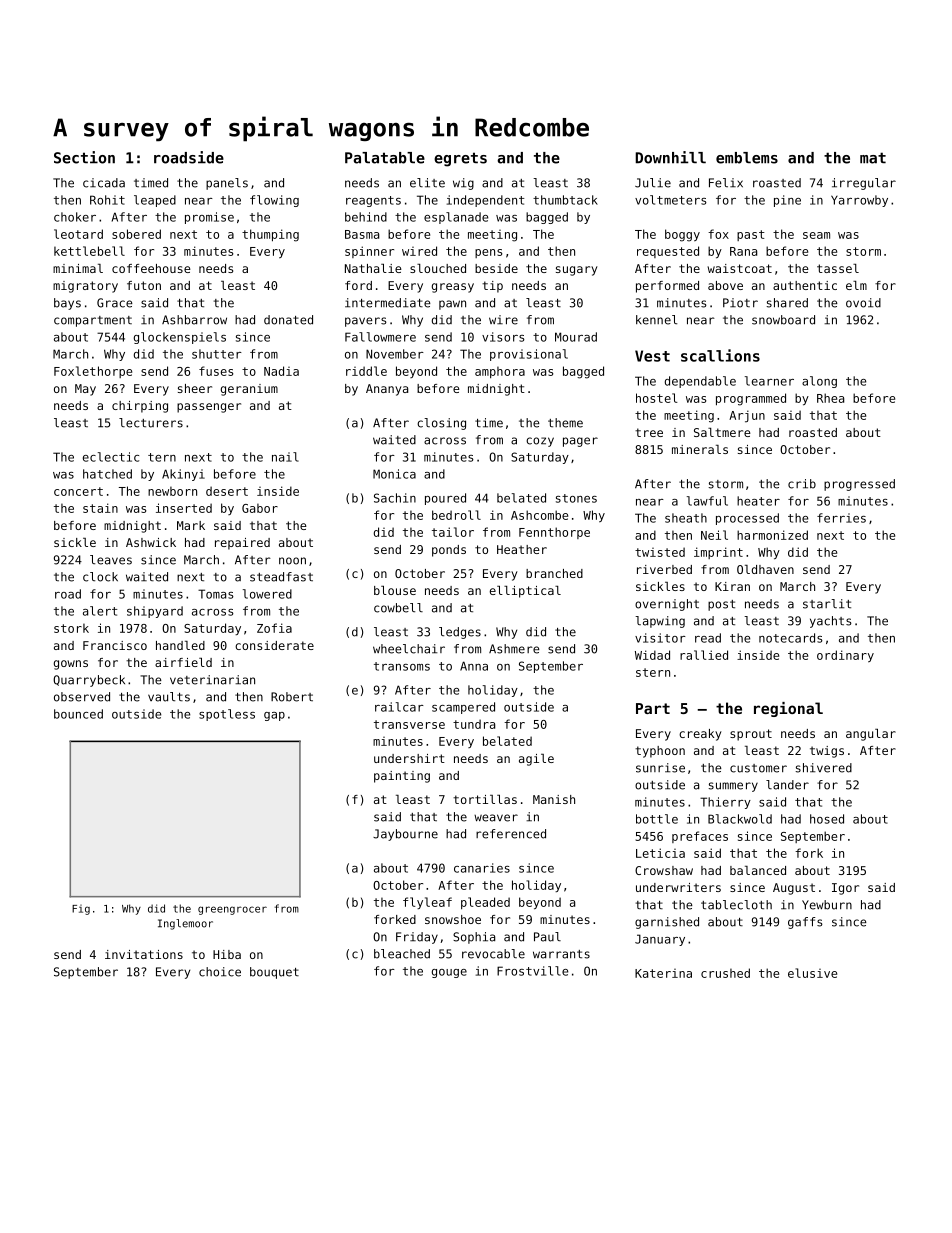  I want to click on hosed, so click(827, 819).
